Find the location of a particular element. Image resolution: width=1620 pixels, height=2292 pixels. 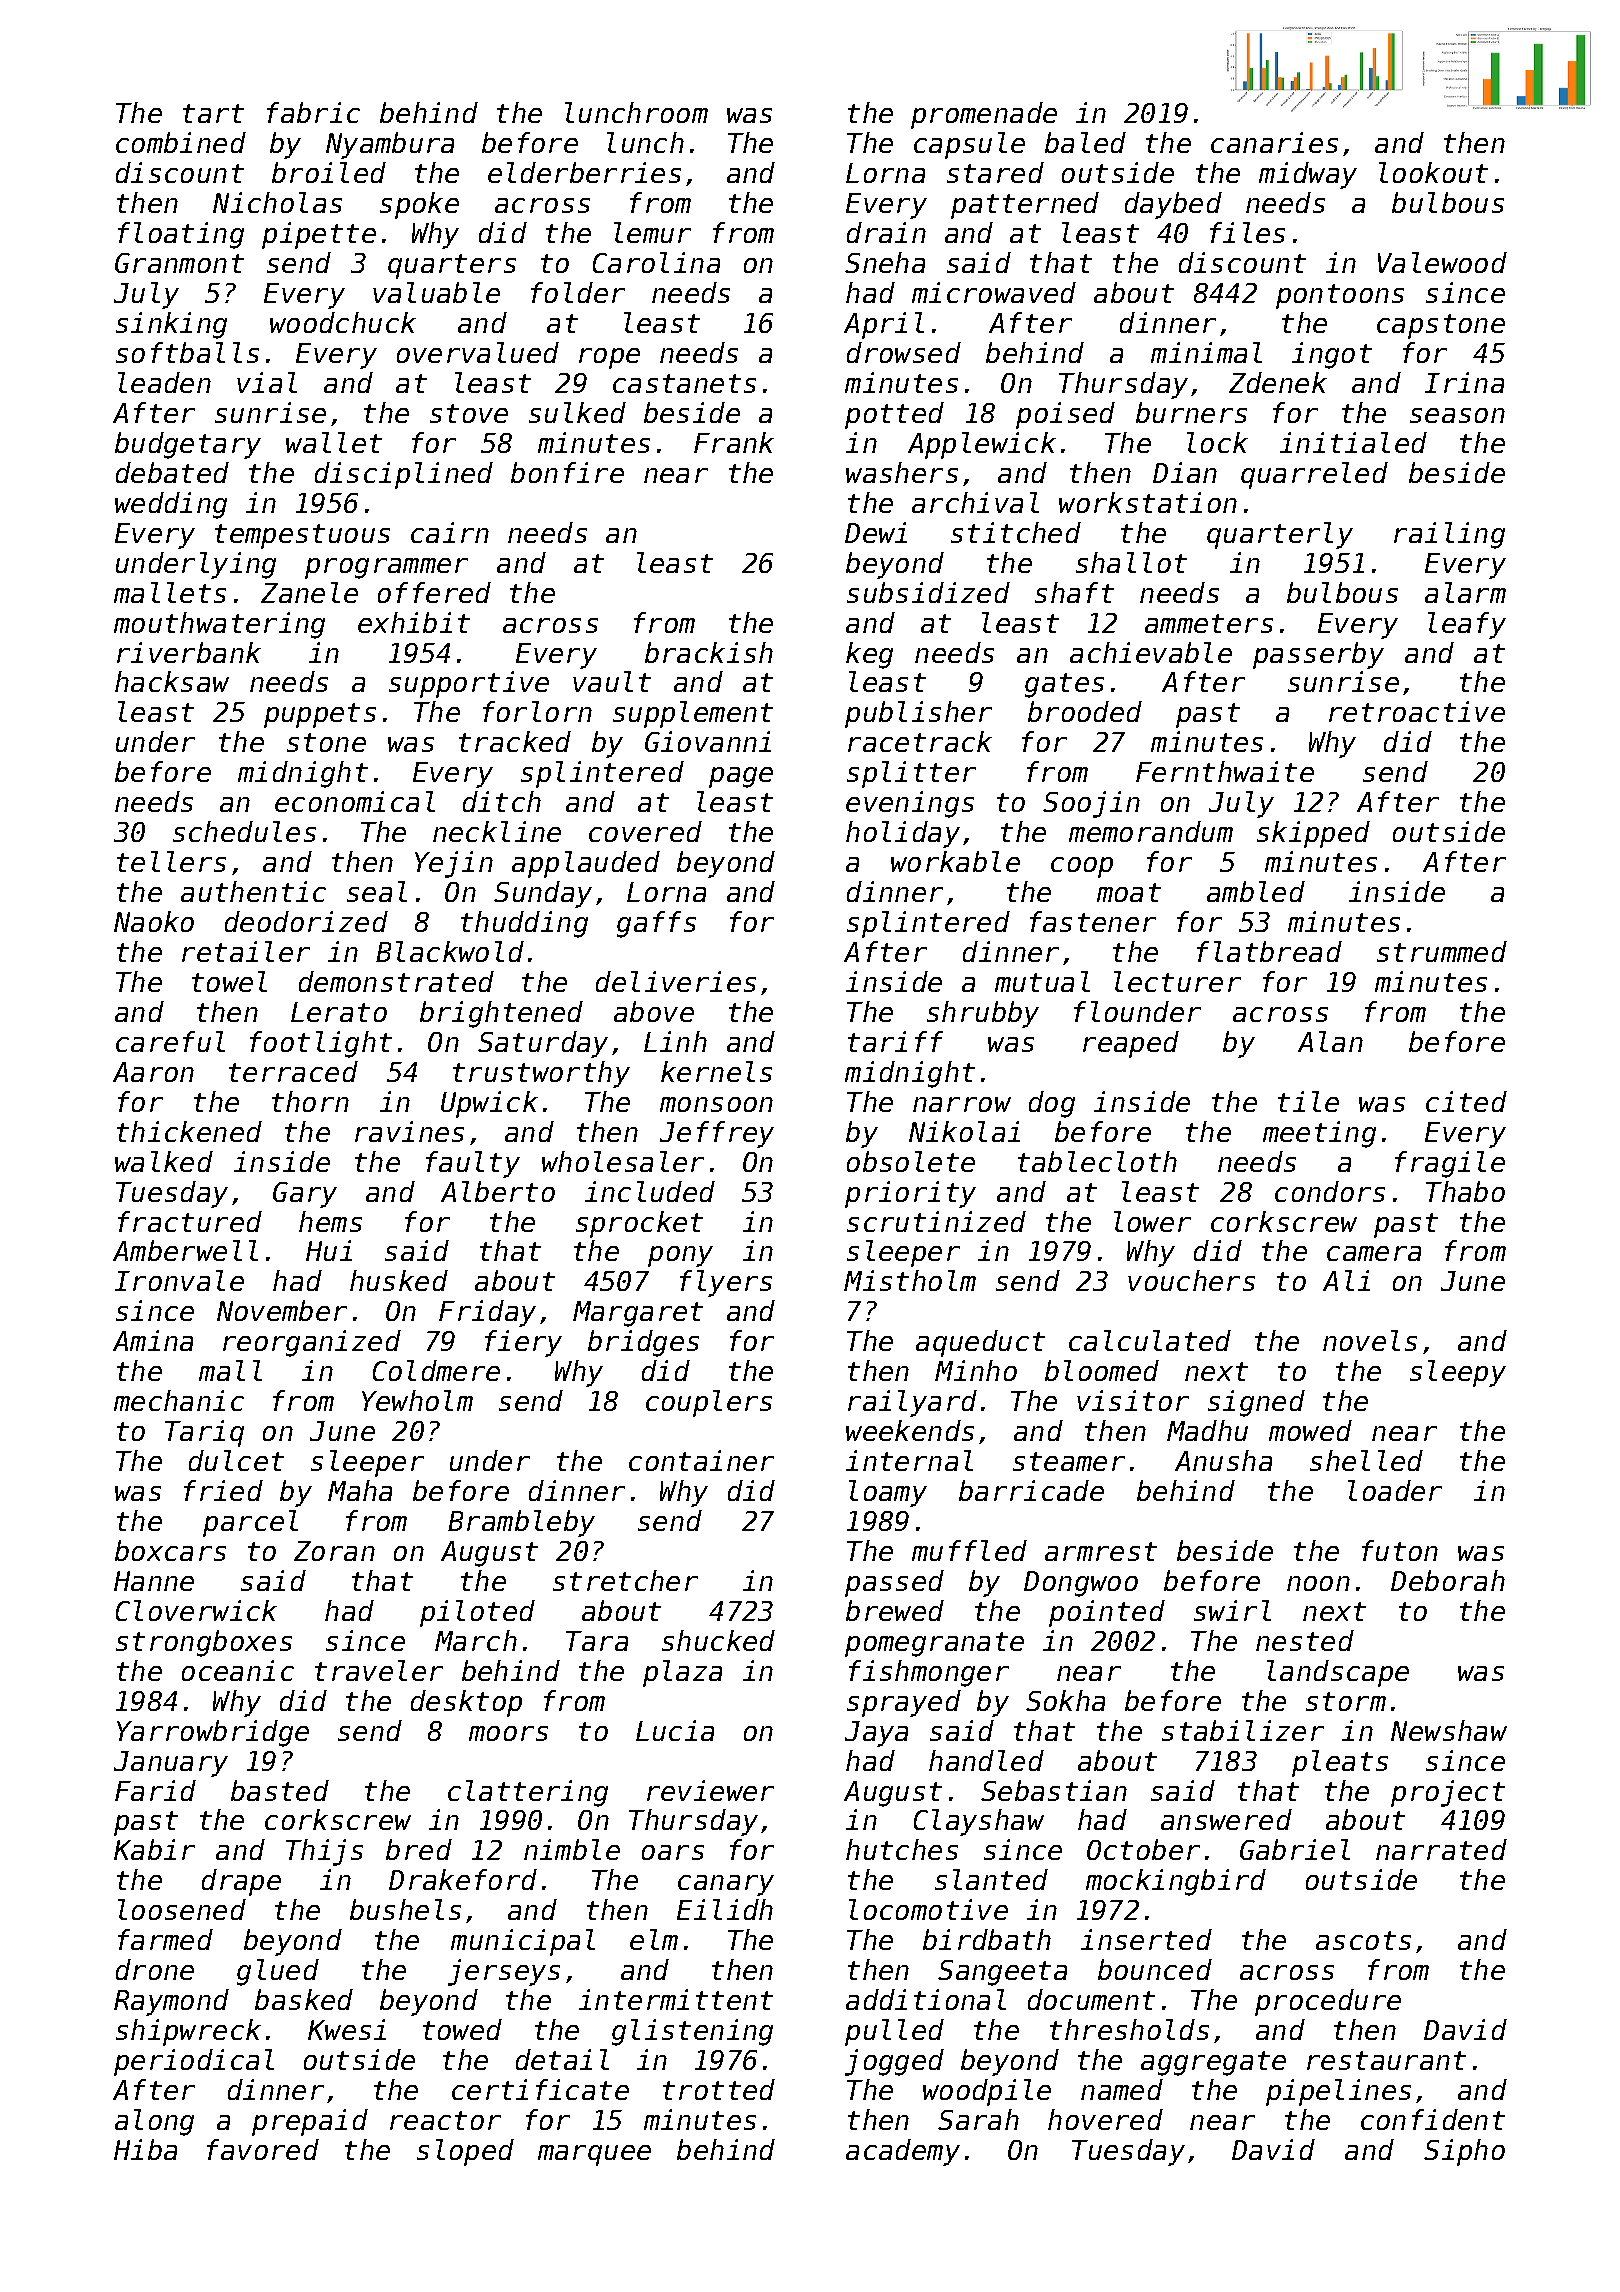

Giovanni is located at coordinates (708, 741).
